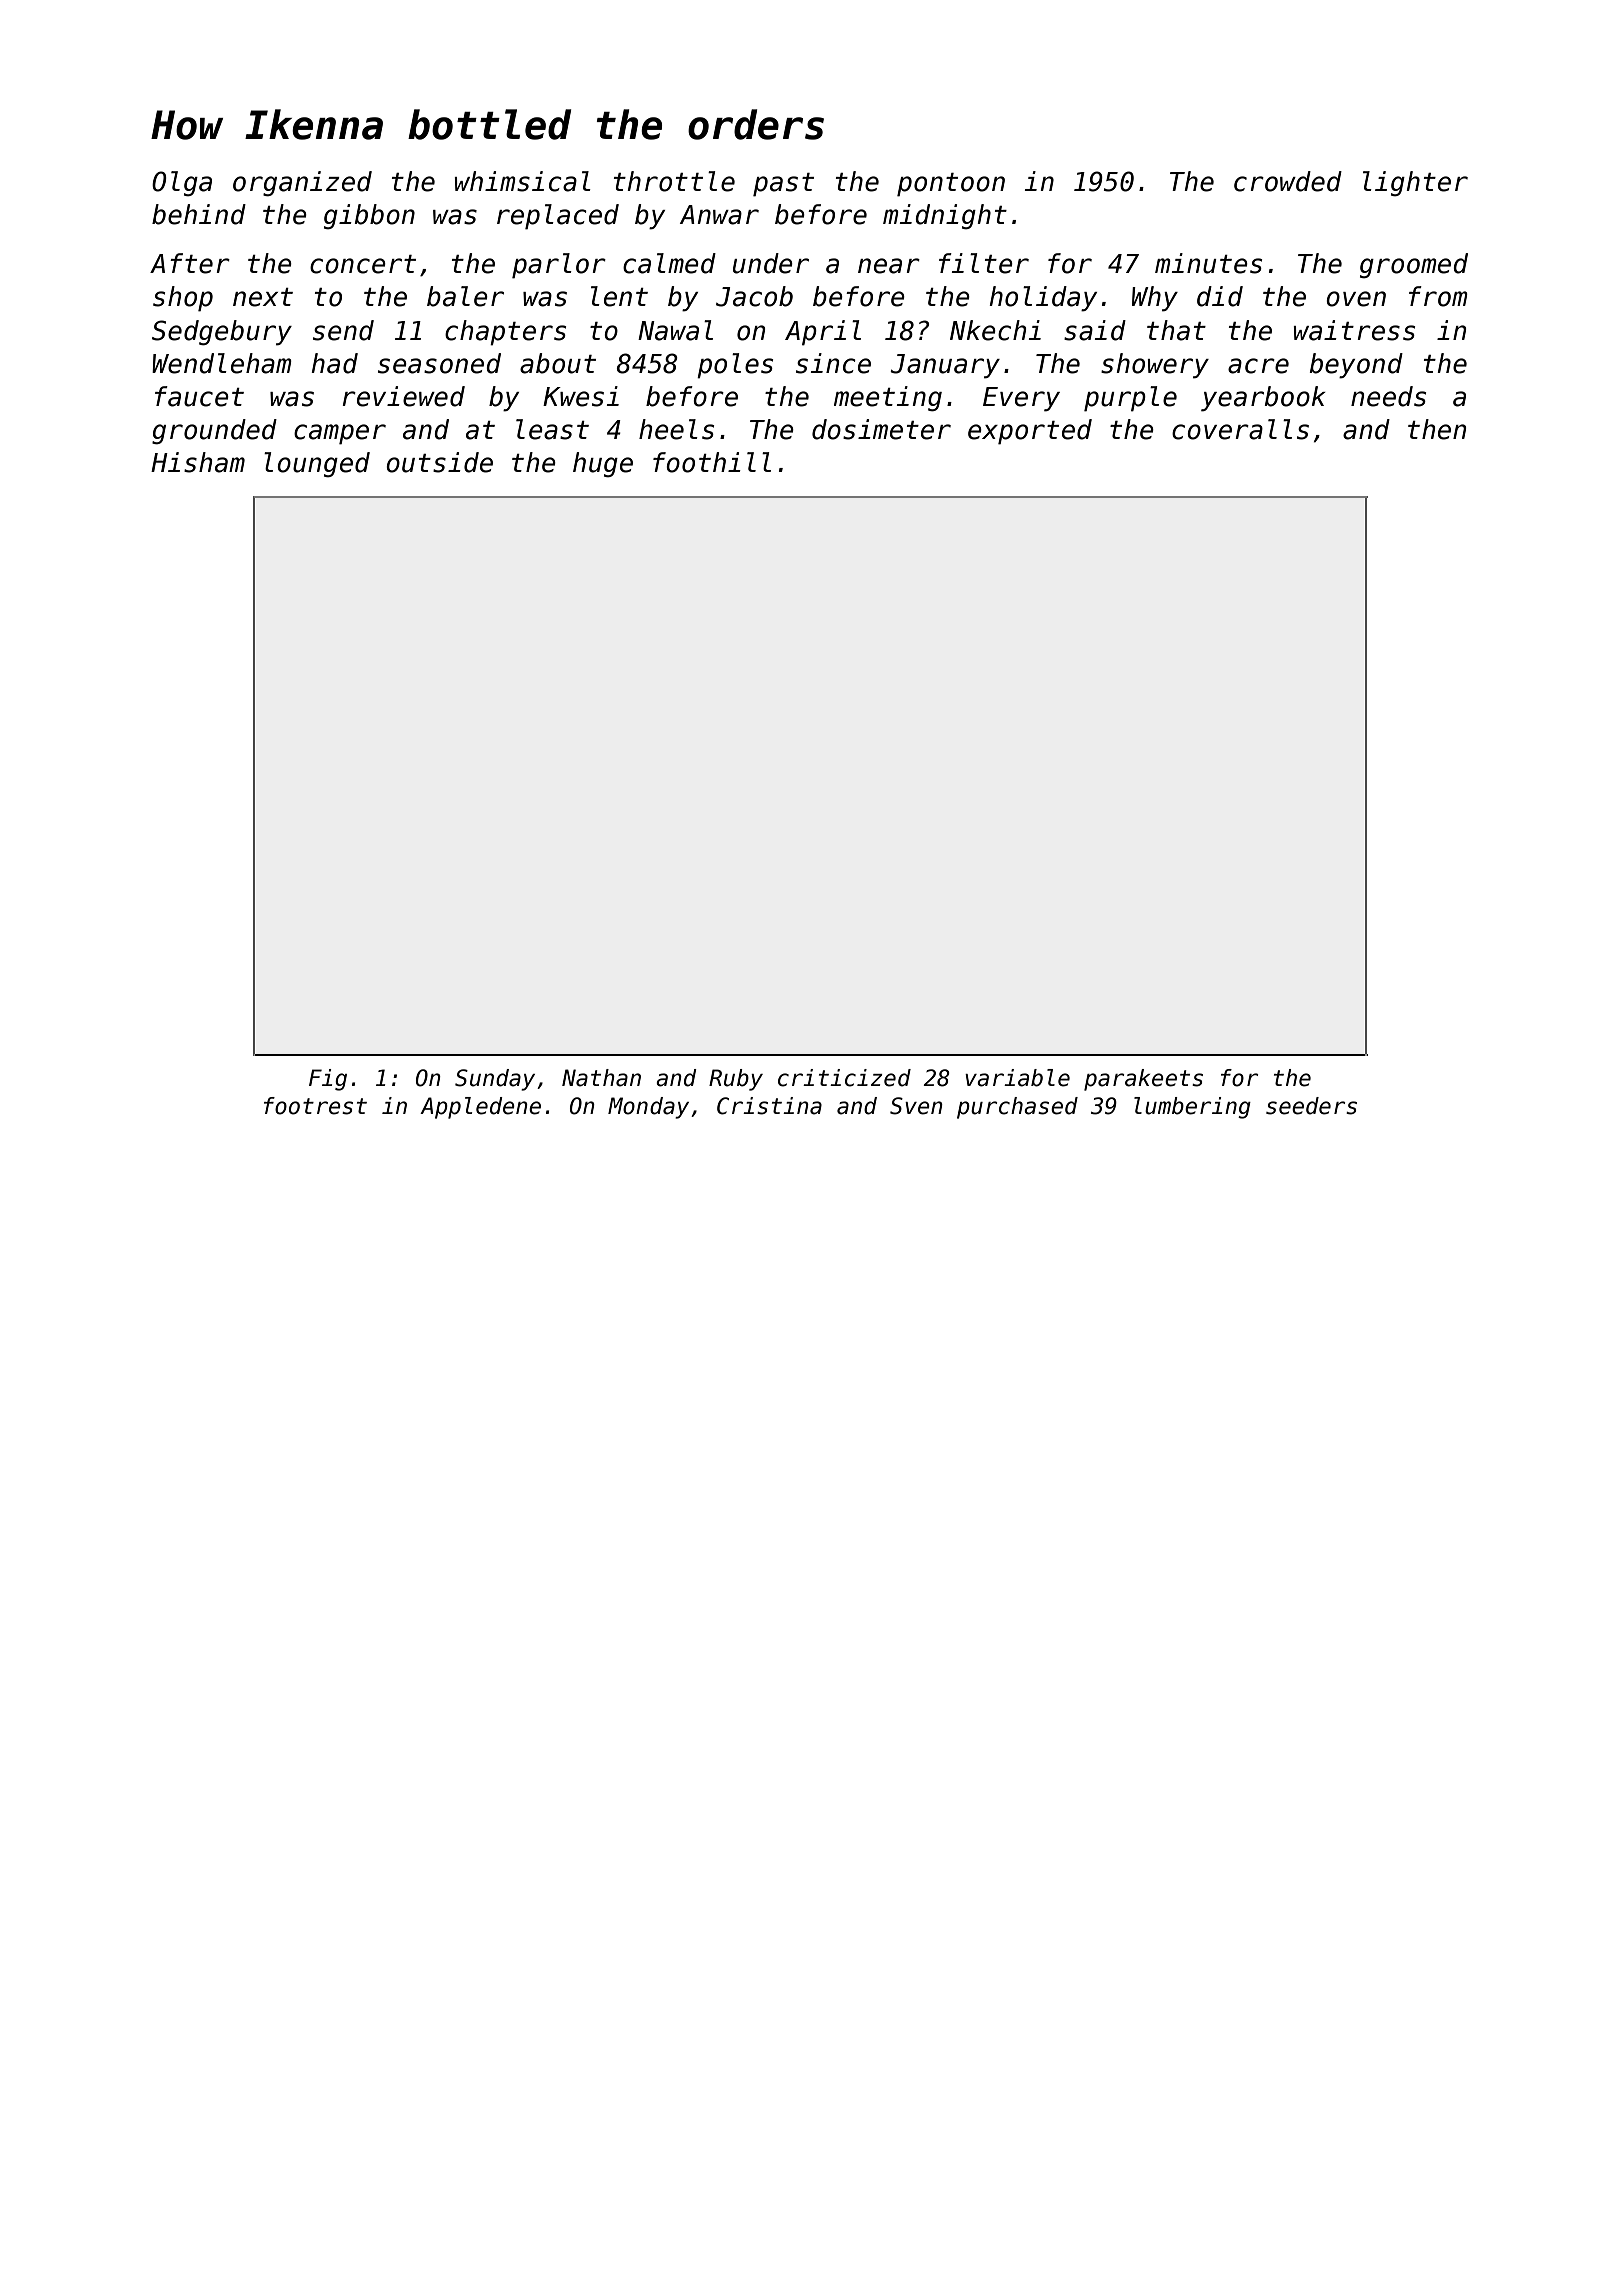 The image size is (1620, 2292). I want to click on heels, so click(676, 429).
